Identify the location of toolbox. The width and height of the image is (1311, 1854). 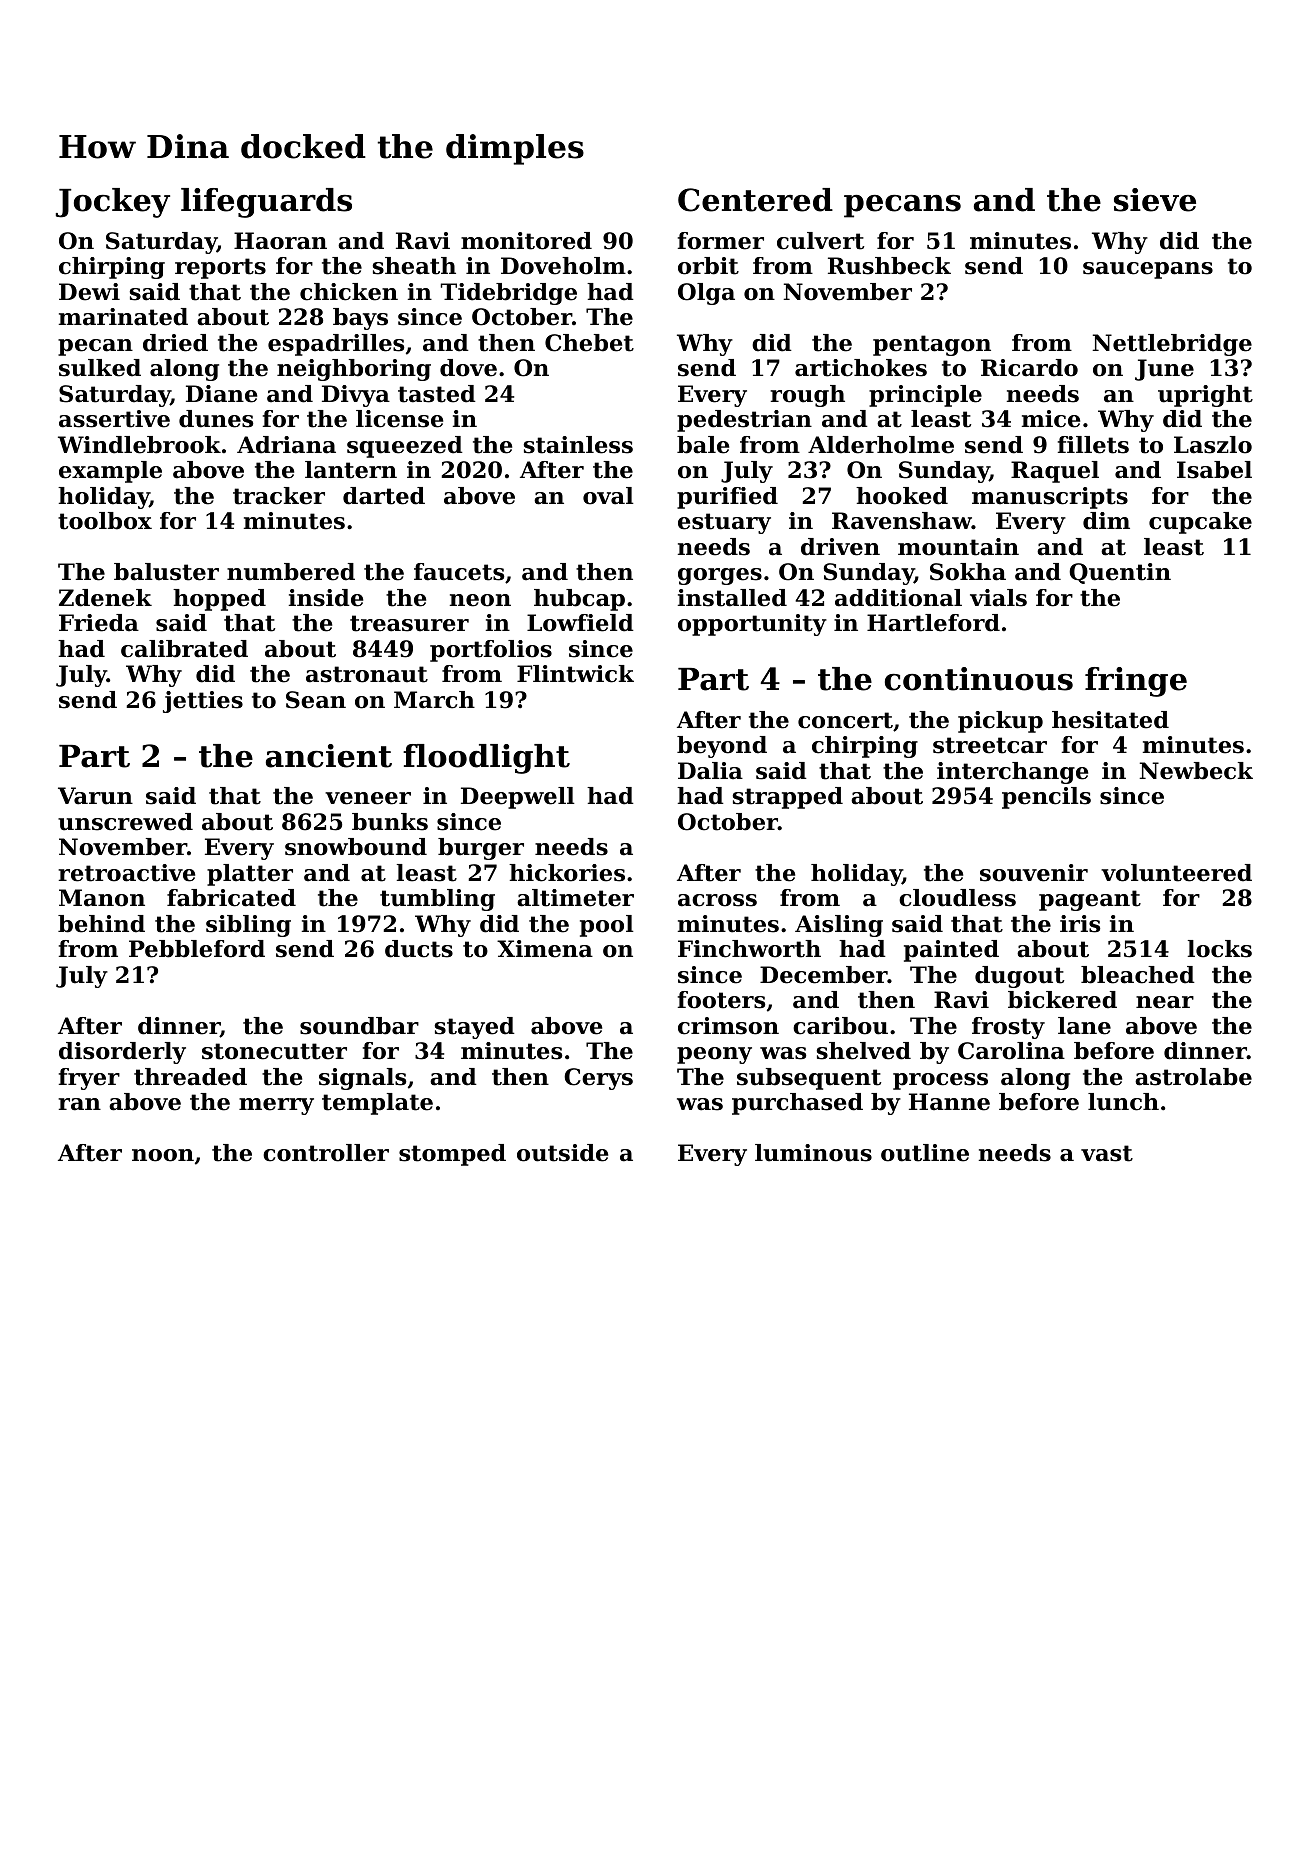
(105, 521).
